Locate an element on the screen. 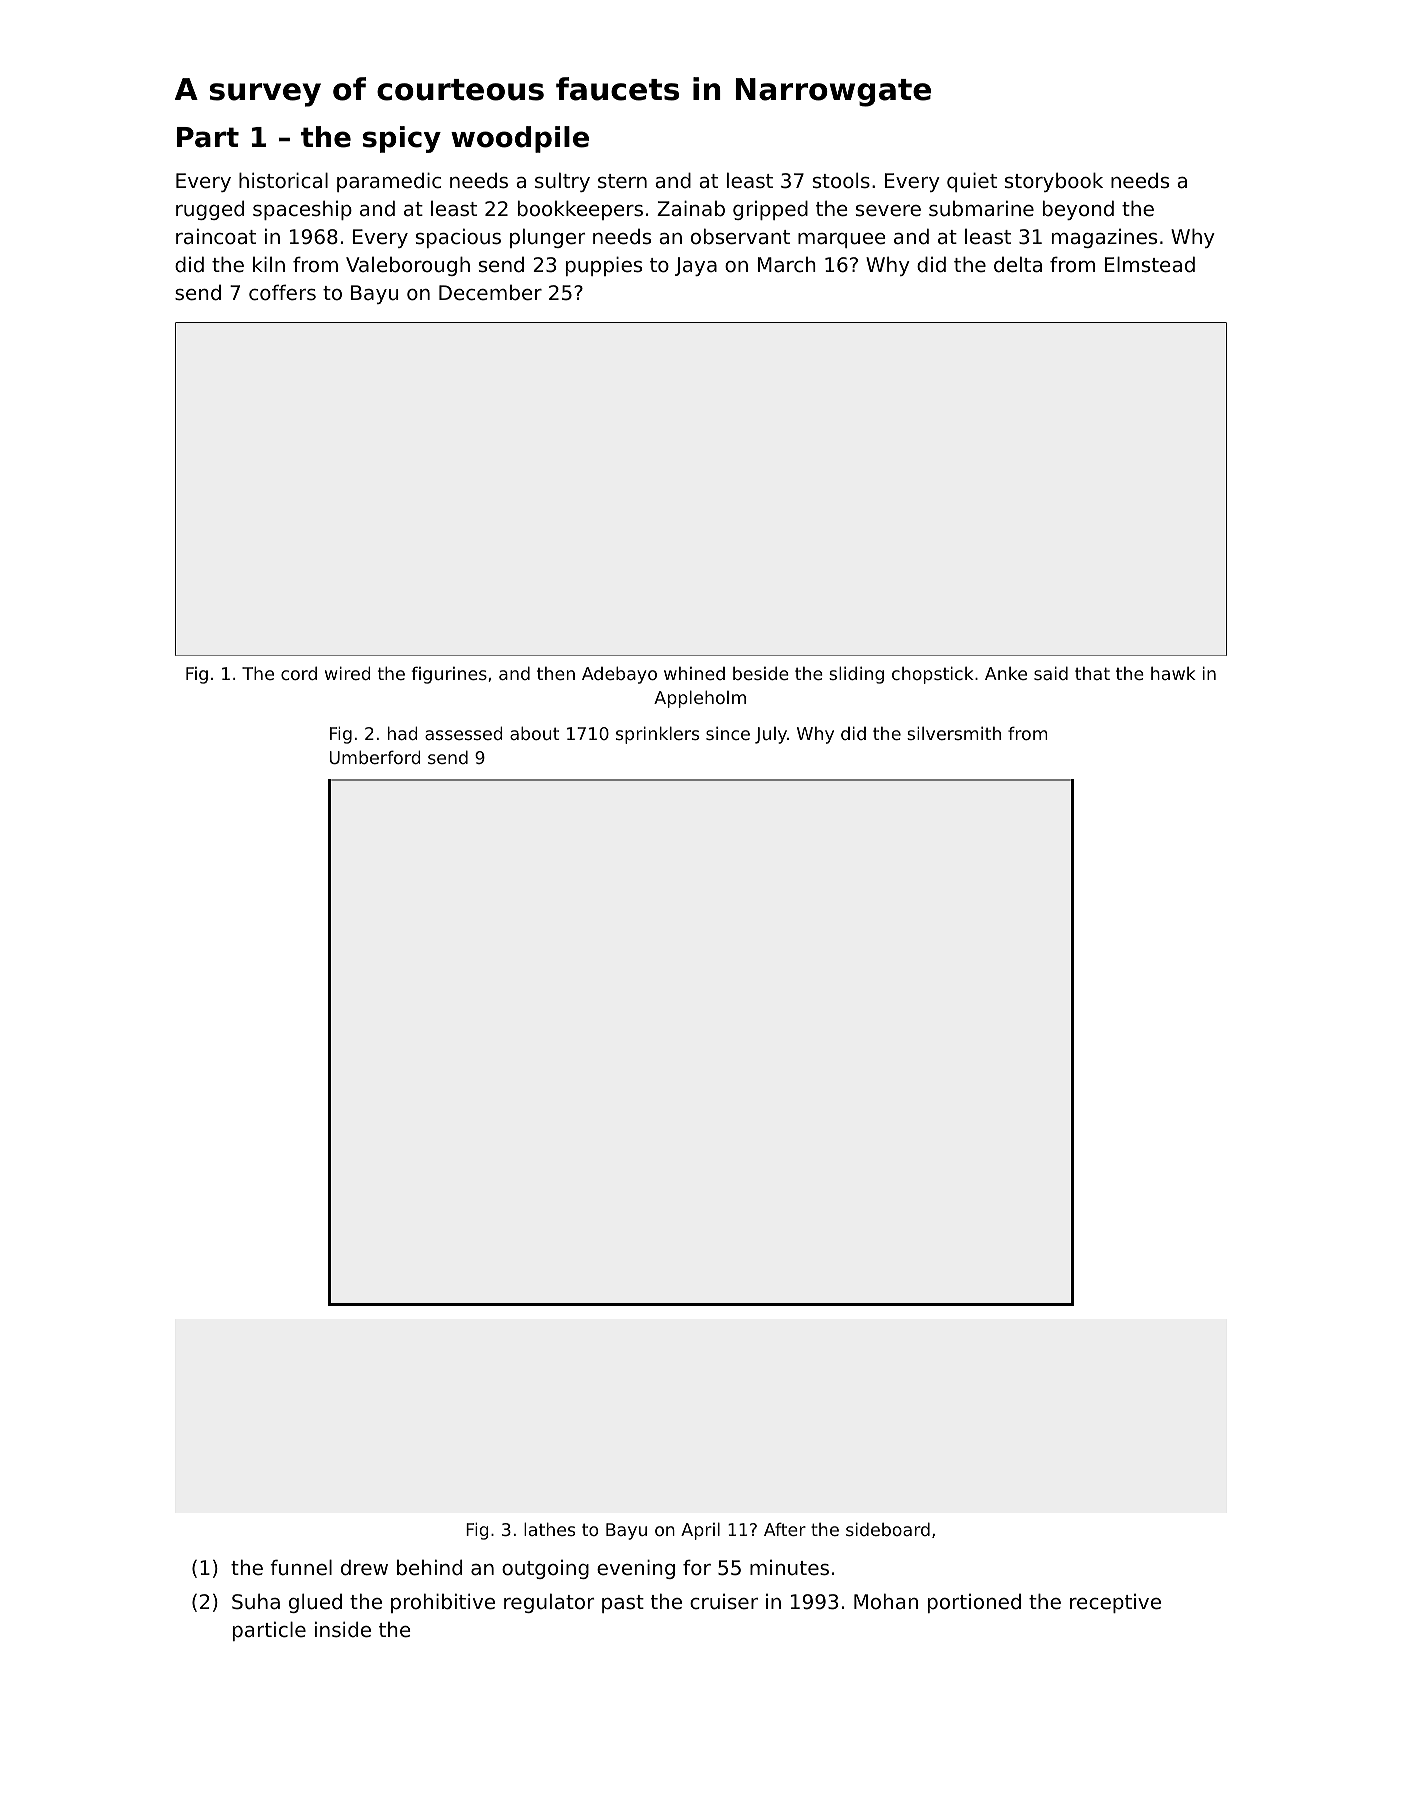 The width and height of the screenshot is (1402, 1815). hawk is located at coordinates (1173, 673).
